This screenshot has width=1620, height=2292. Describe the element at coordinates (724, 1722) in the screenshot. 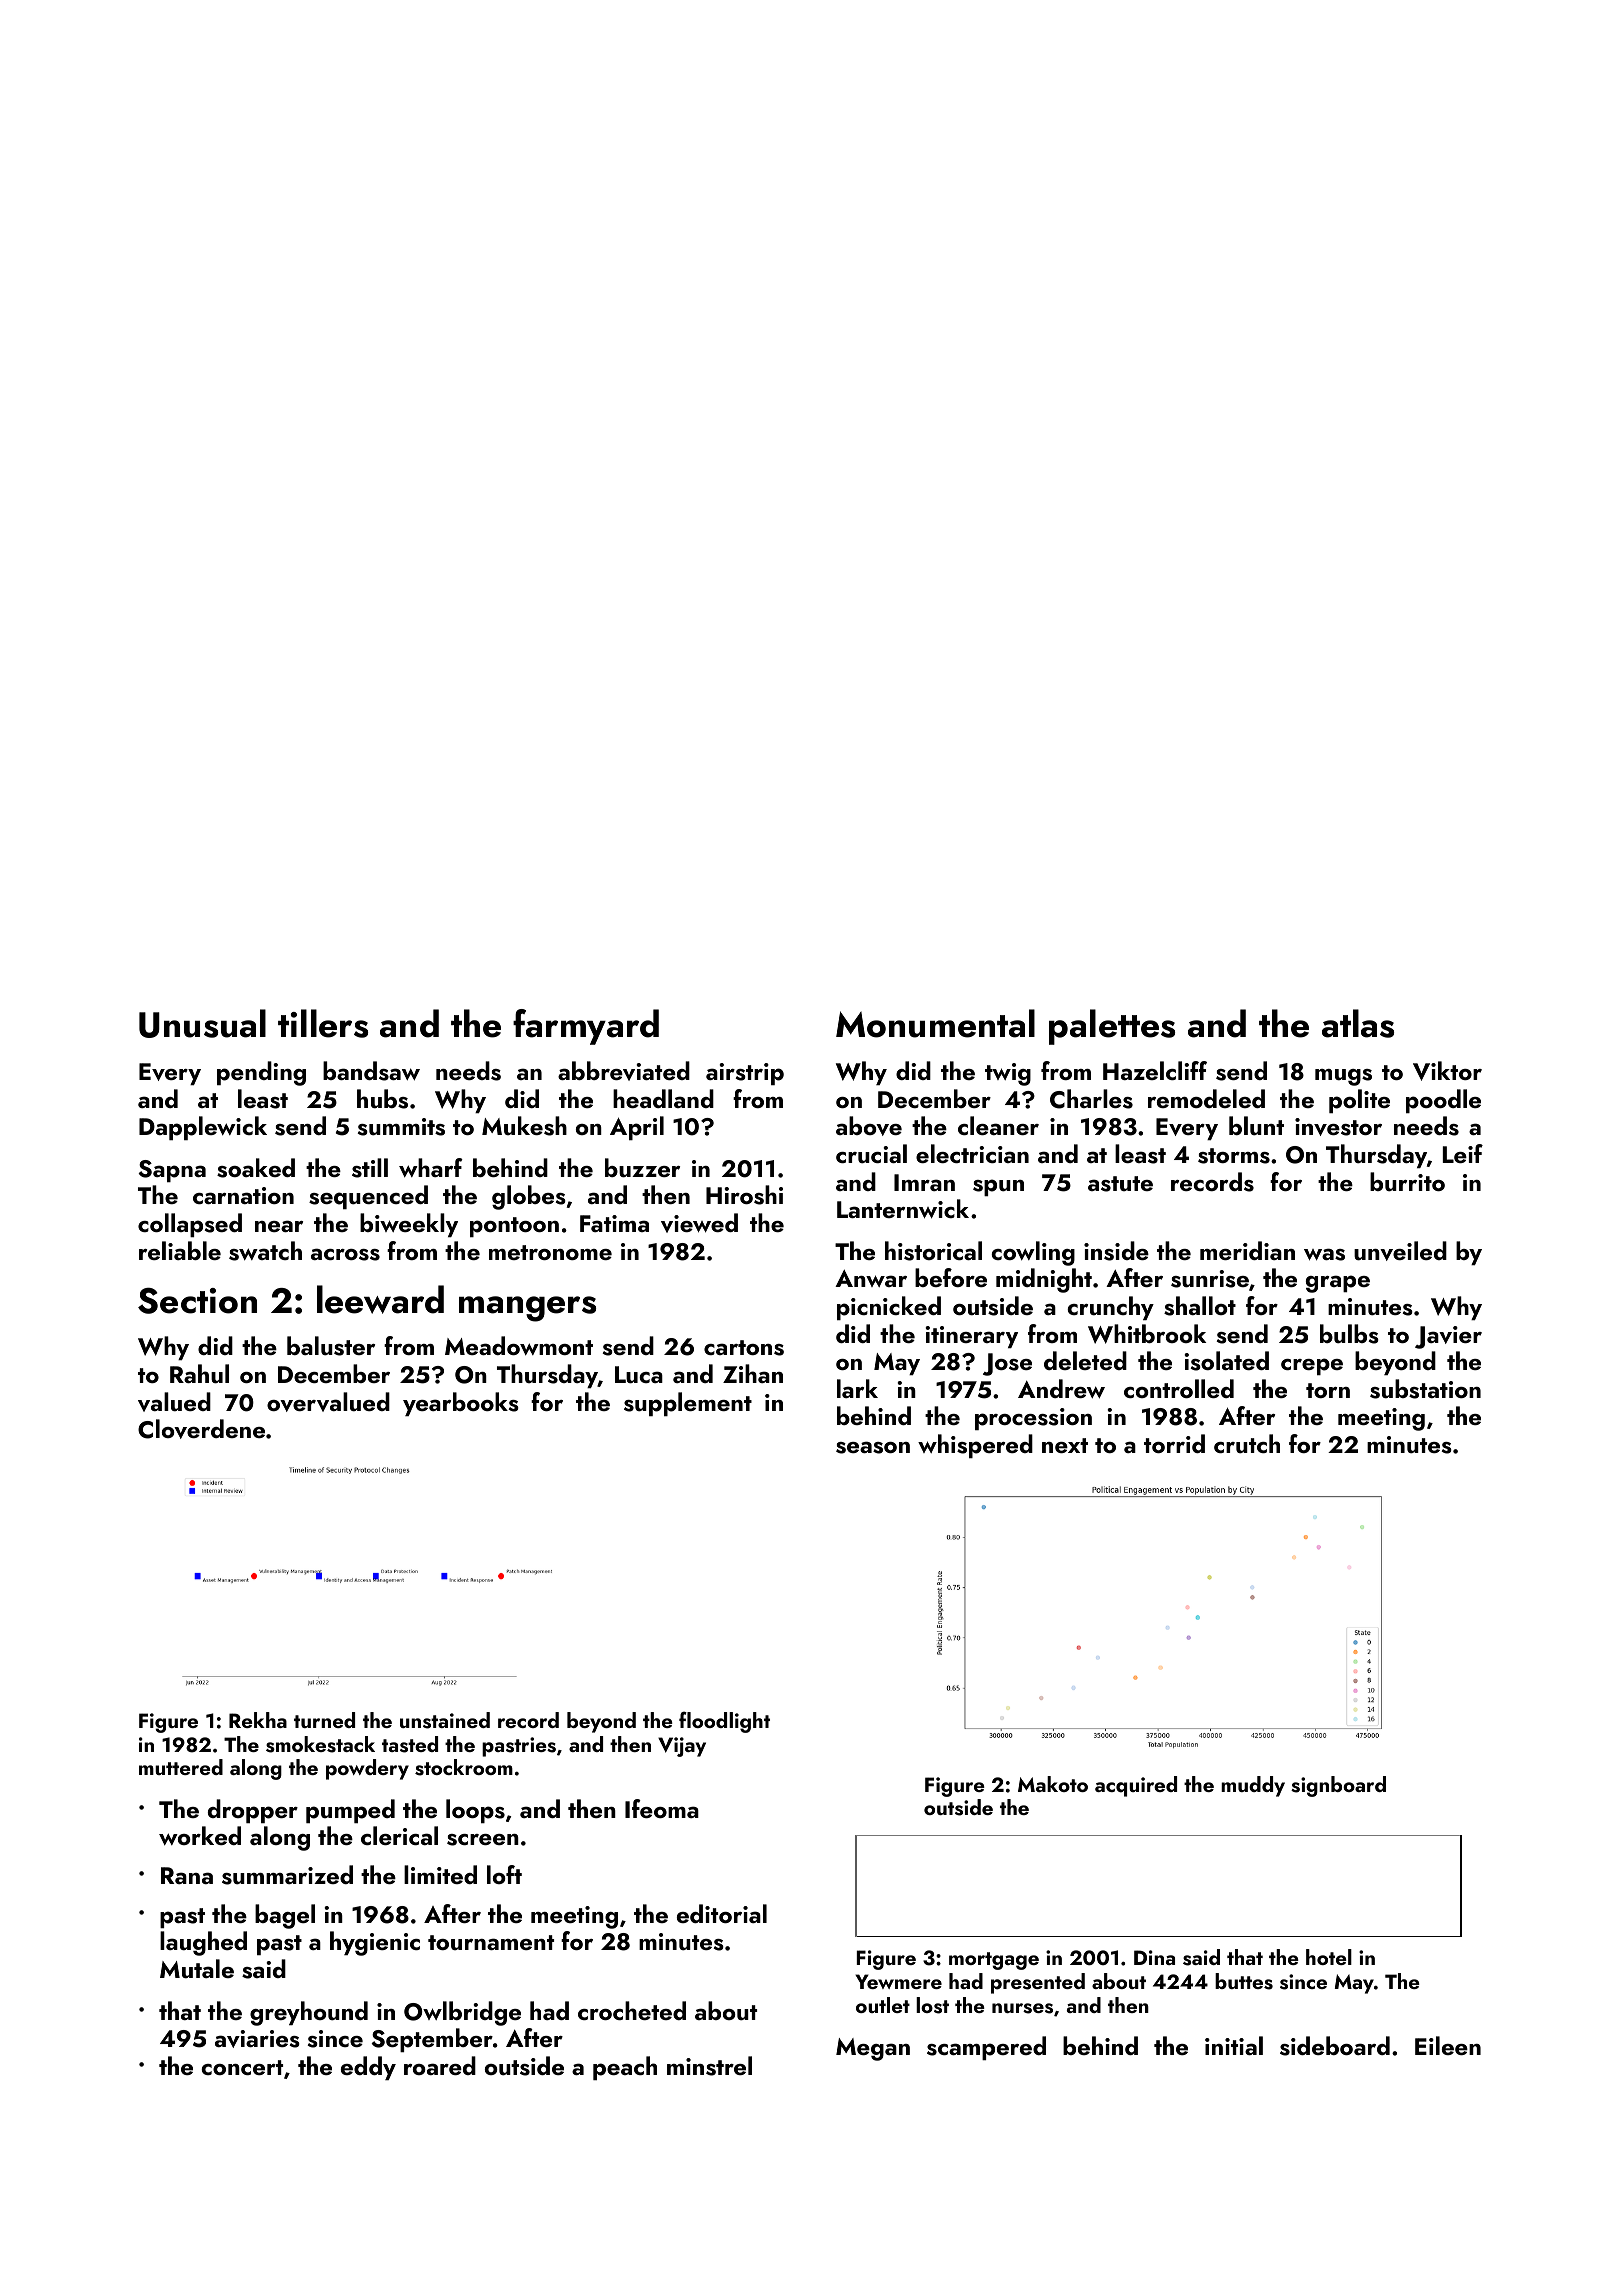

I see `floodlight` at that location.
